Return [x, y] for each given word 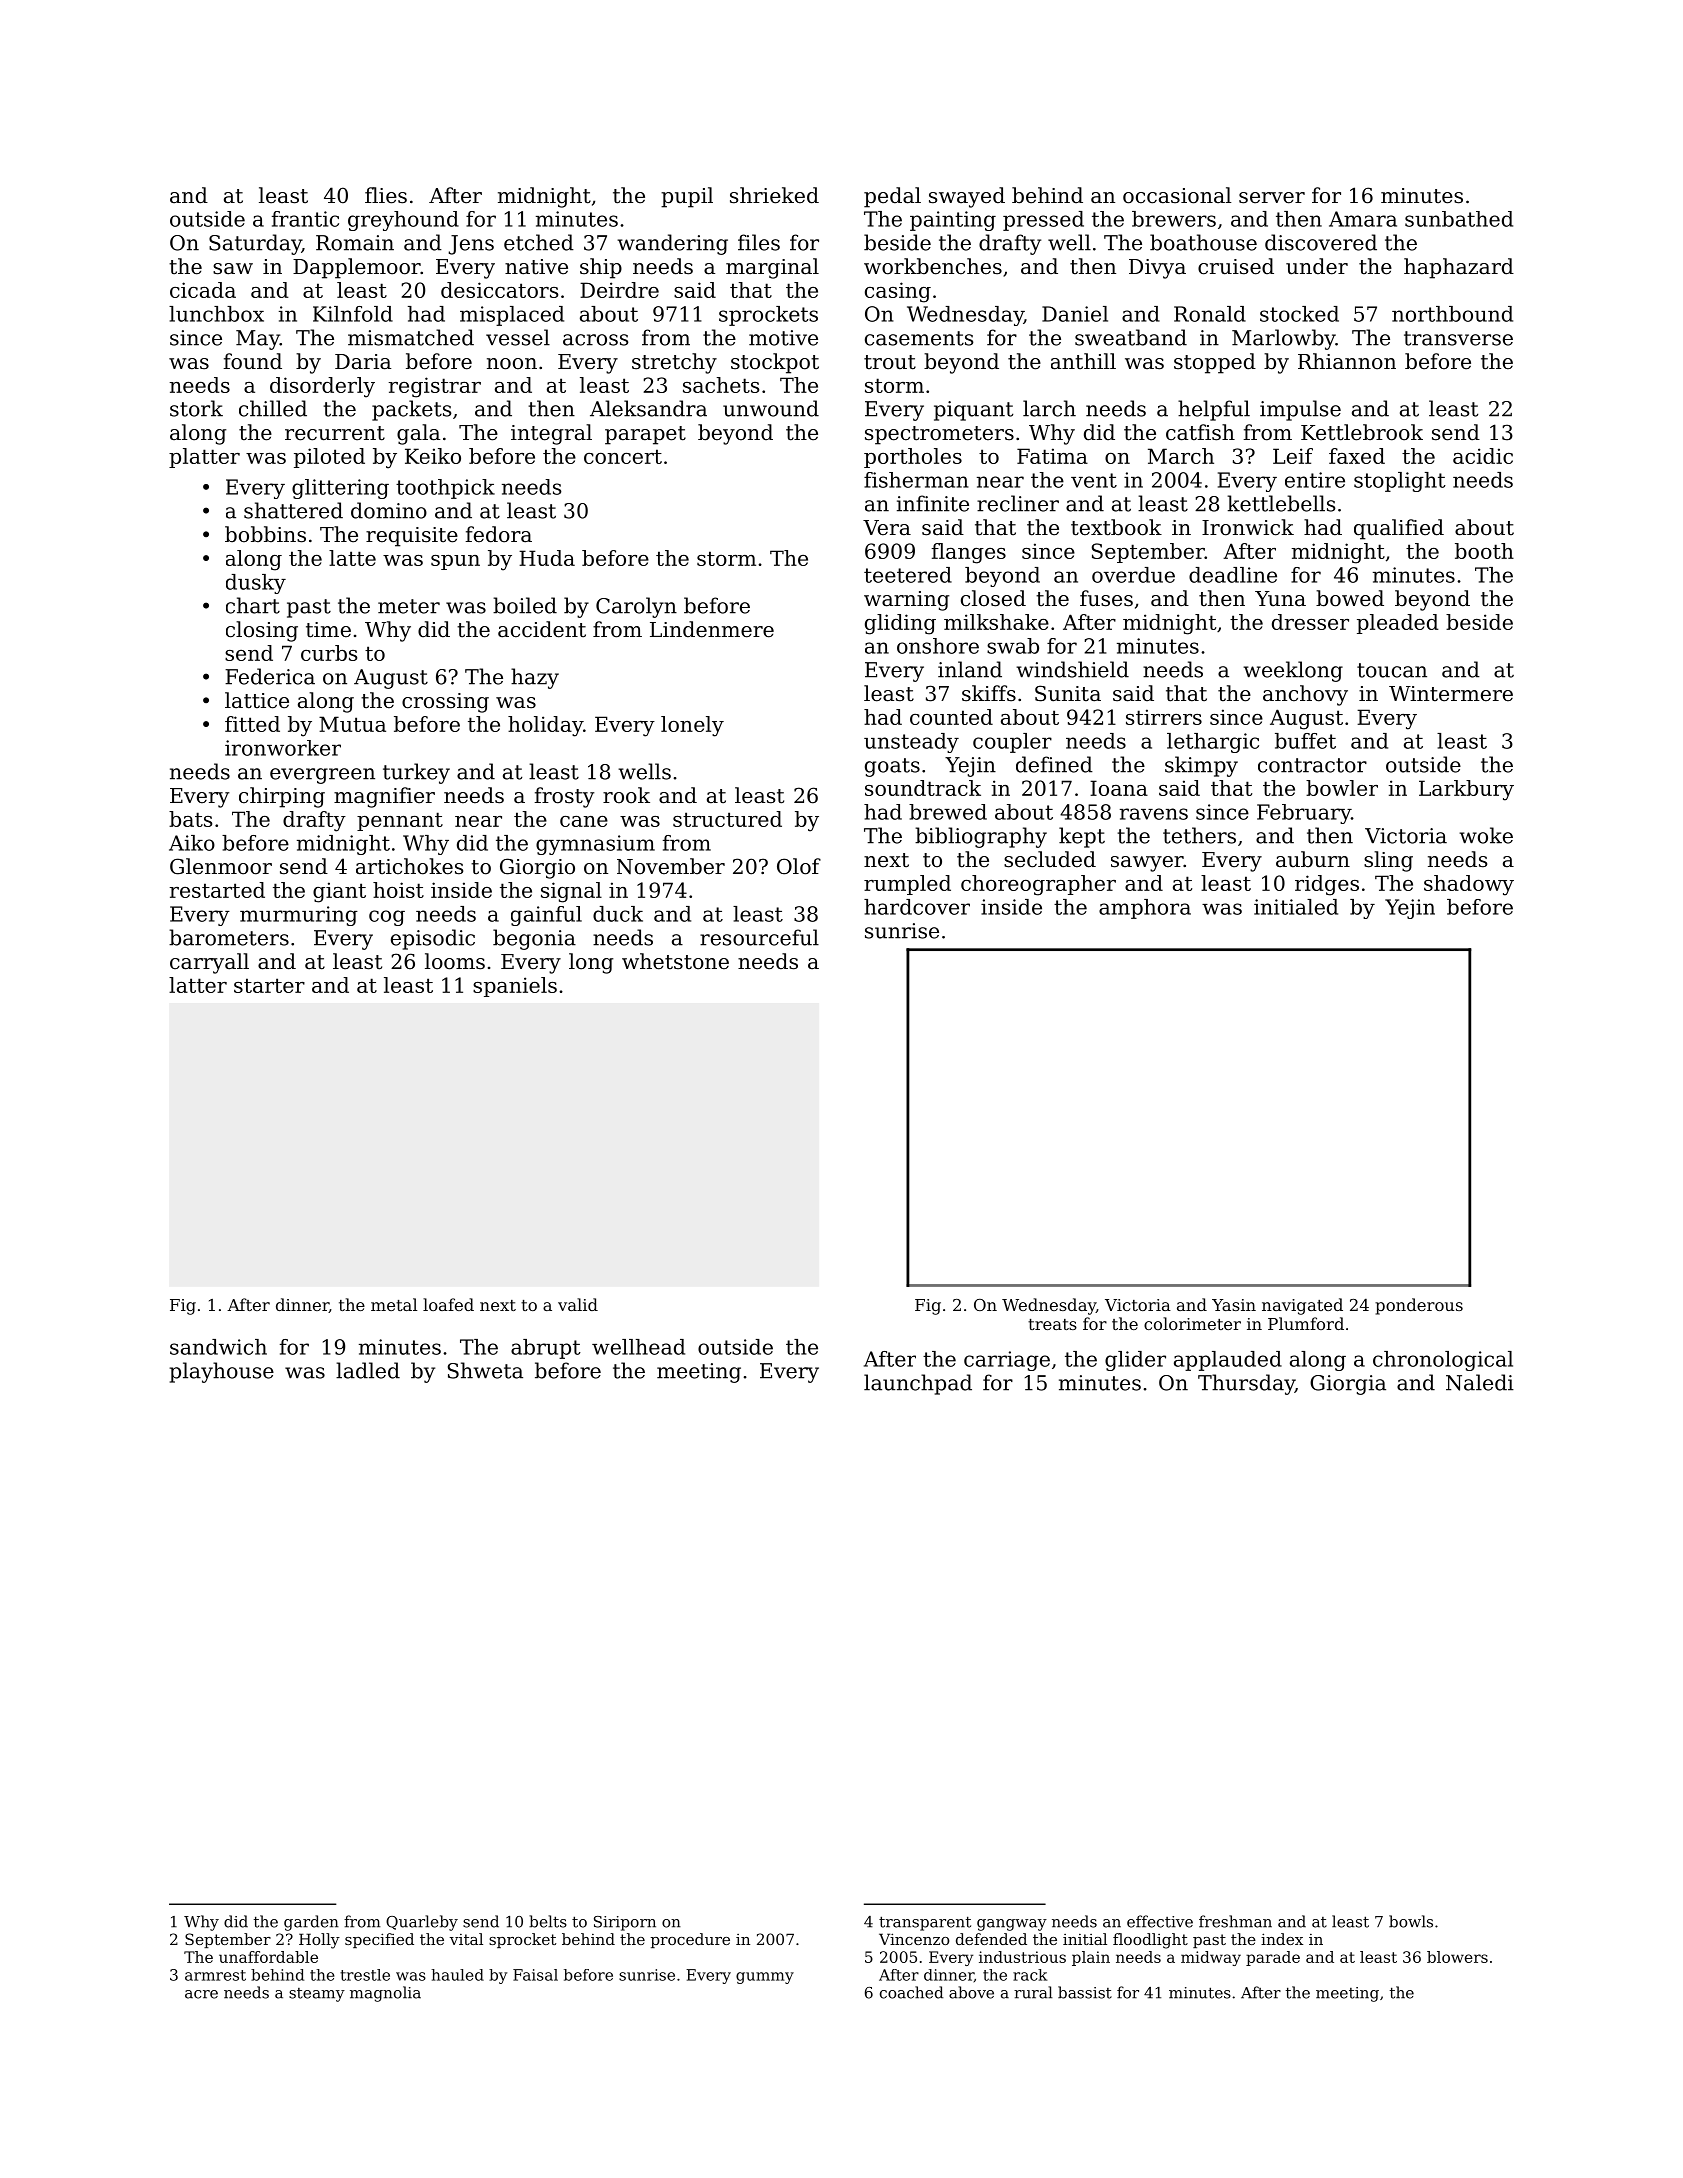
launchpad [918, 1384]
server [1272, 198]
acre [201, 1994]
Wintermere [1451, 694]
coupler [1012, 743]
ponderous [1419, 1306]
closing [262, 631]
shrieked [774, 195]
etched [539, 242]
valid [578, 1304]
